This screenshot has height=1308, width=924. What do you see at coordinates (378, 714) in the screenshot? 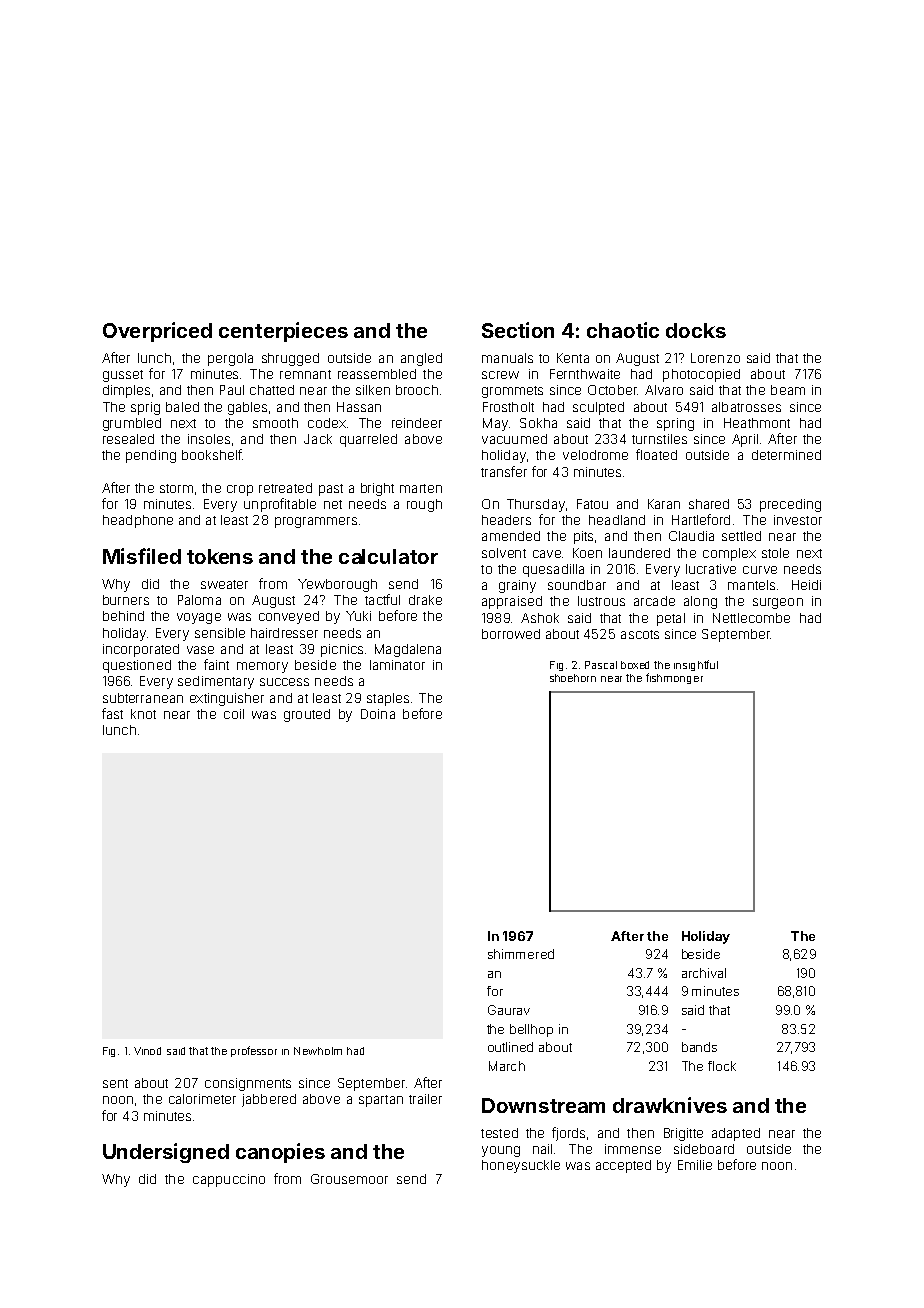
I see `Doina` at bounding box center [378, 714].
